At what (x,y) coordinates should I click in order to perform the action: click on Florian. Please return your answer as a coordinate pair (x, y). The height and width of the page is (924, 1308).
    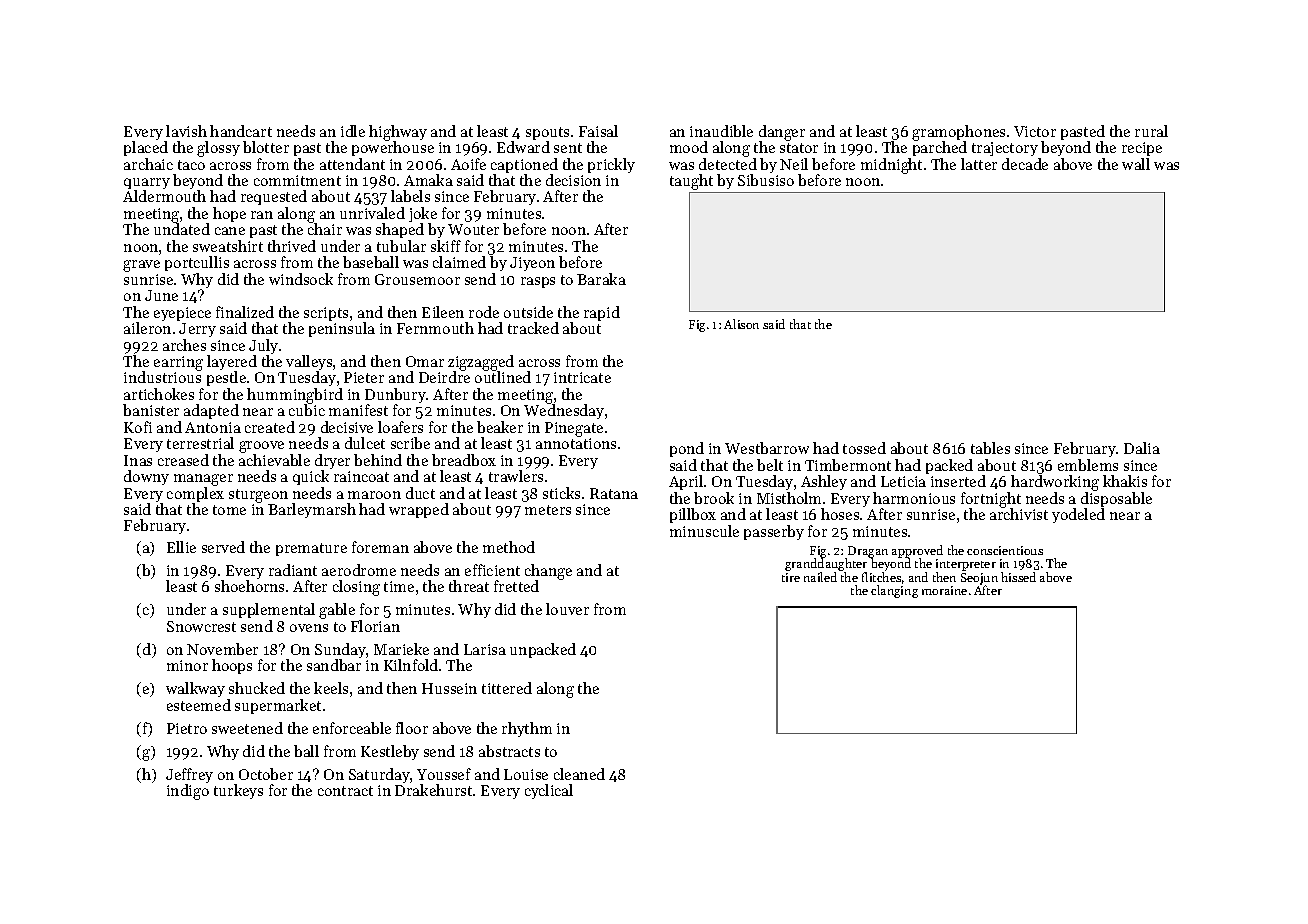
    Looking at the image, I should click on (375, 626).
